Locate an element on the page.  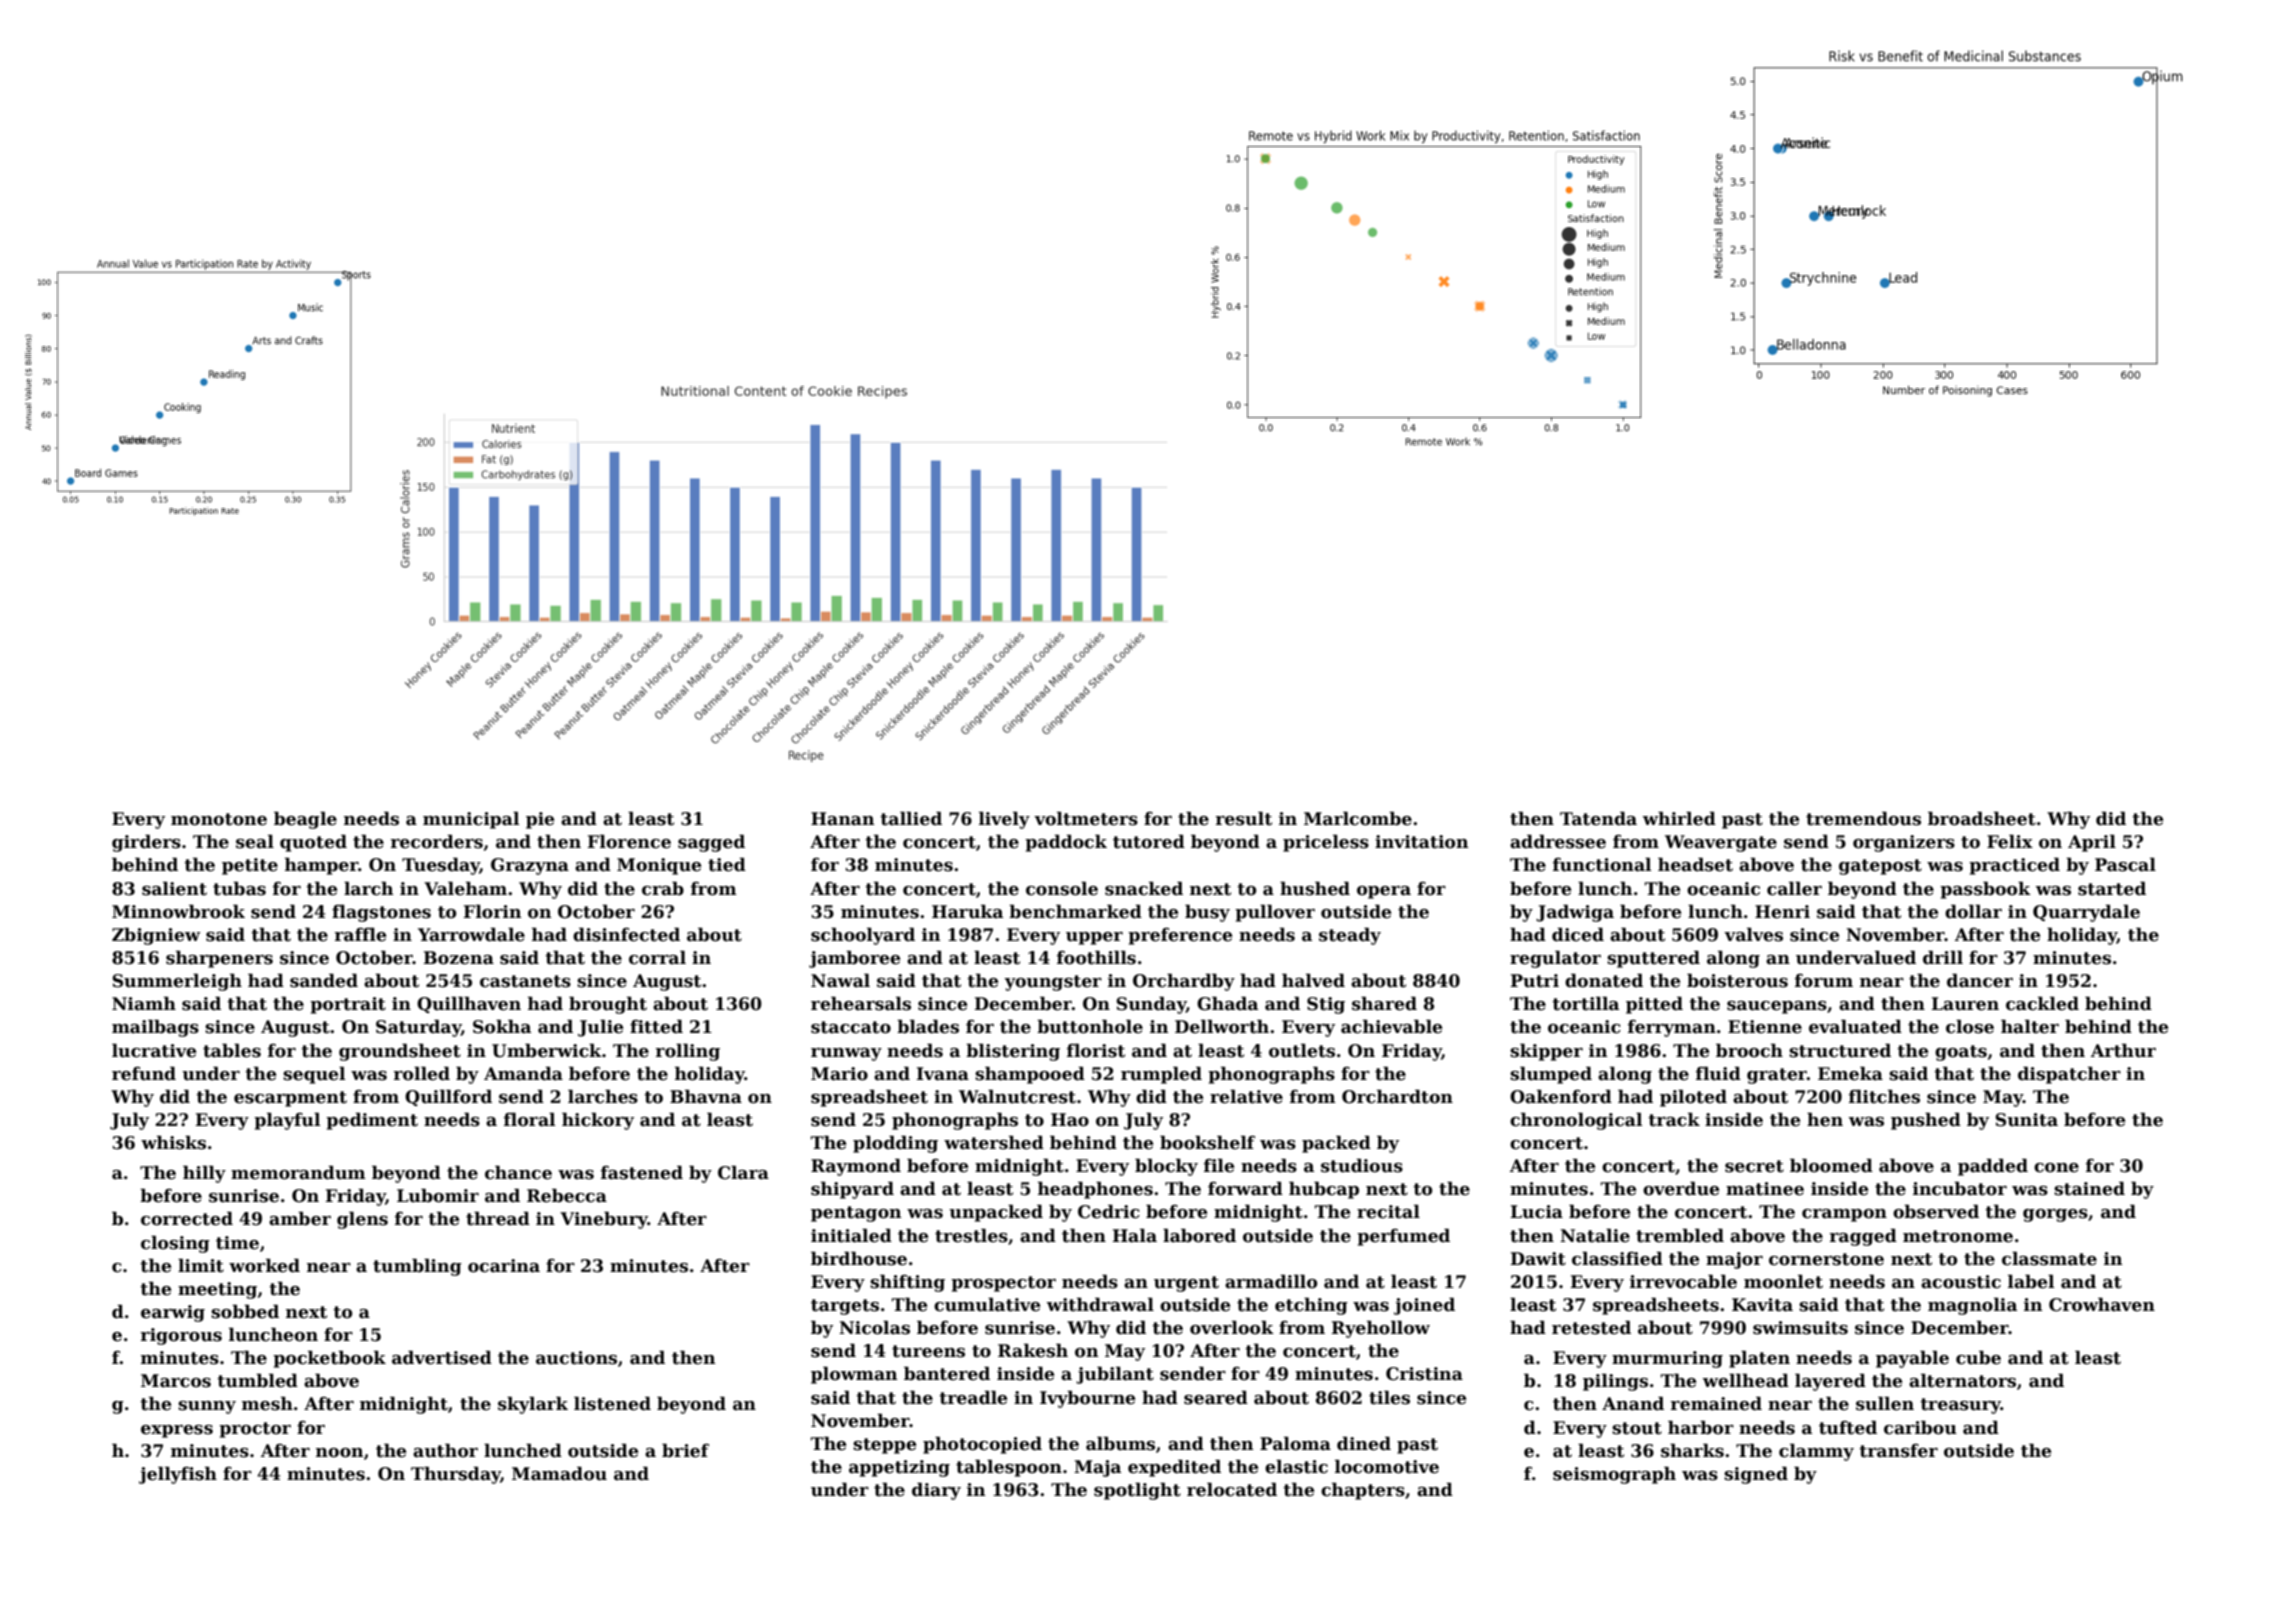
municipal is located at coordinates (471, 820).
